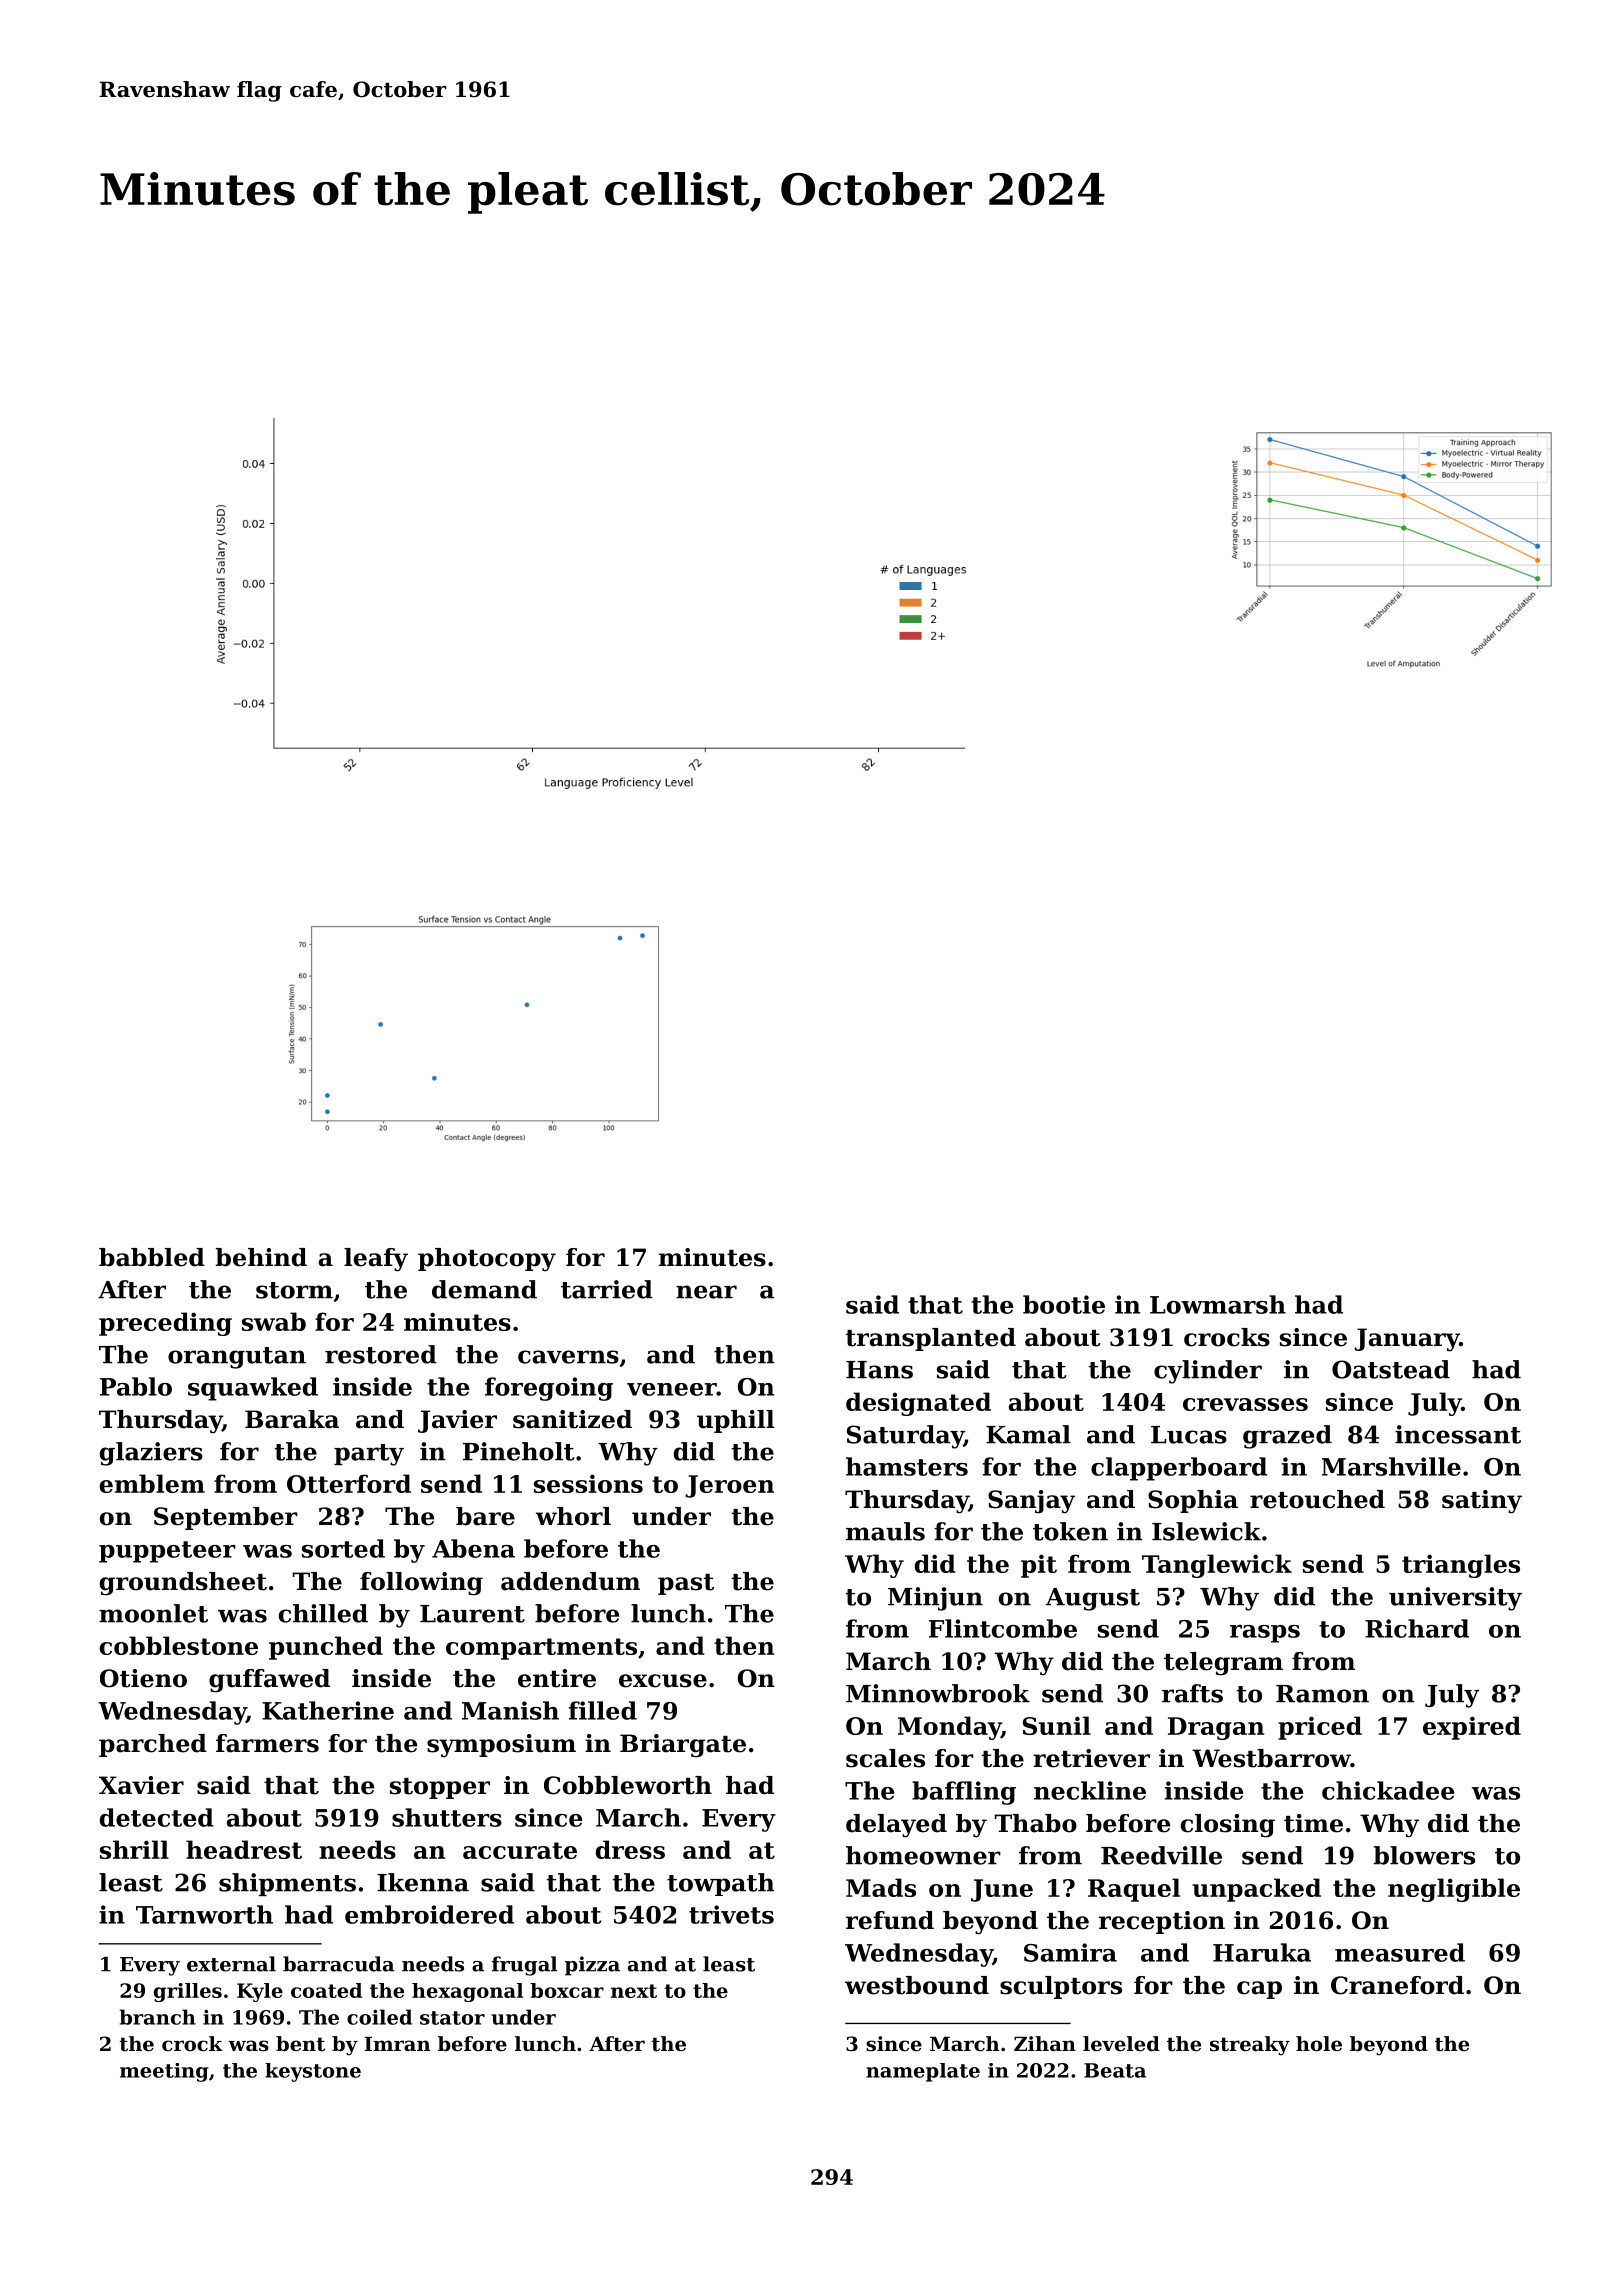 The width and height of the document is (1620, 2292). Describe the element at coordinates (1208, 1372) in the document. I see `cylinder` at that location.
